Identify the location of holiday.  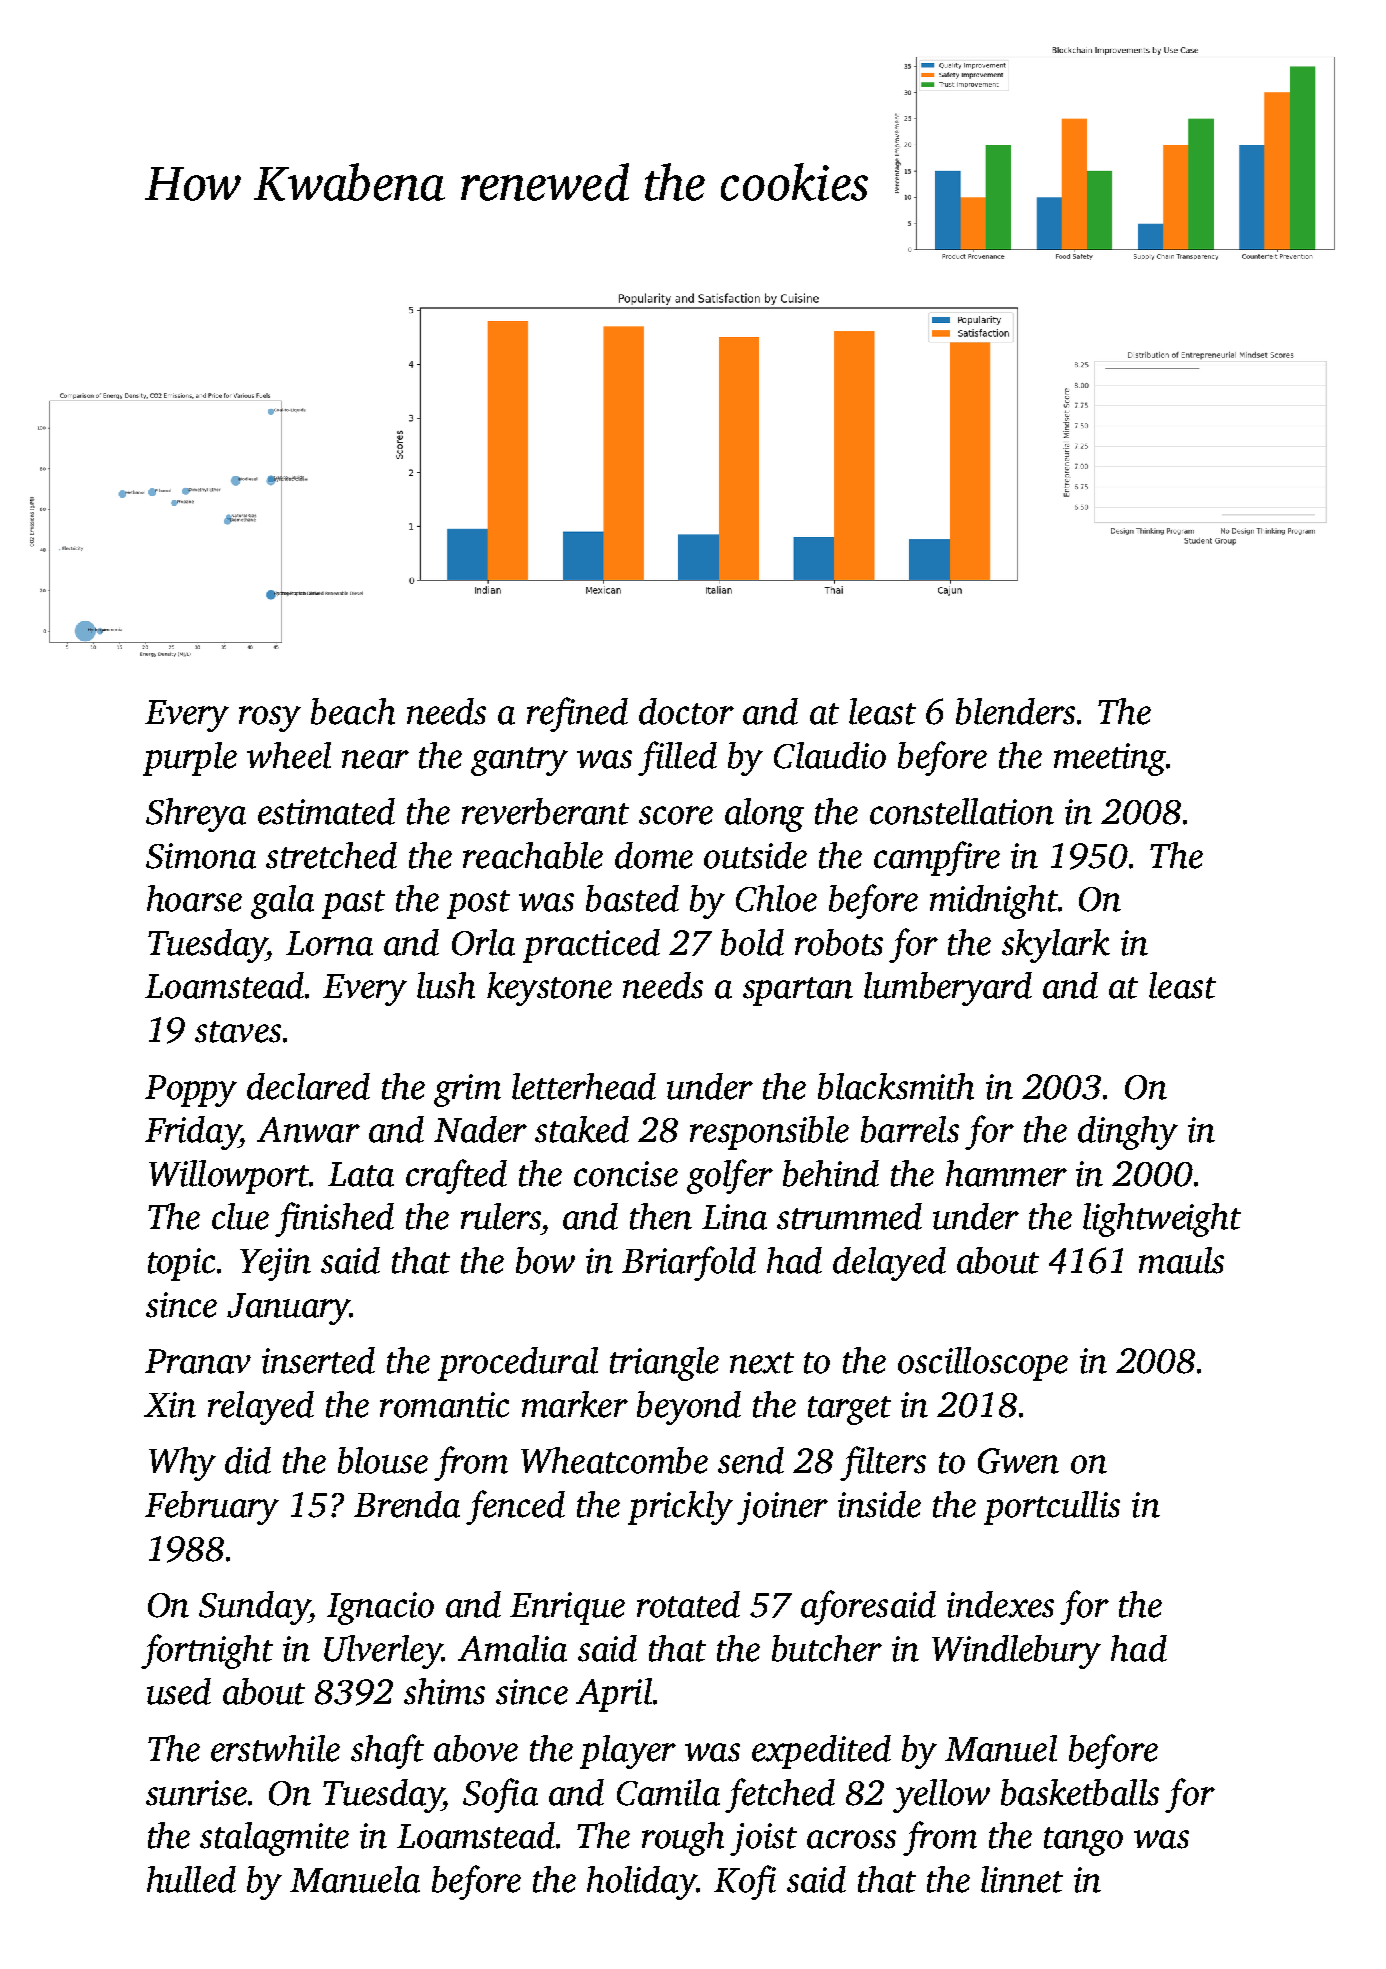
(641, 1883).
